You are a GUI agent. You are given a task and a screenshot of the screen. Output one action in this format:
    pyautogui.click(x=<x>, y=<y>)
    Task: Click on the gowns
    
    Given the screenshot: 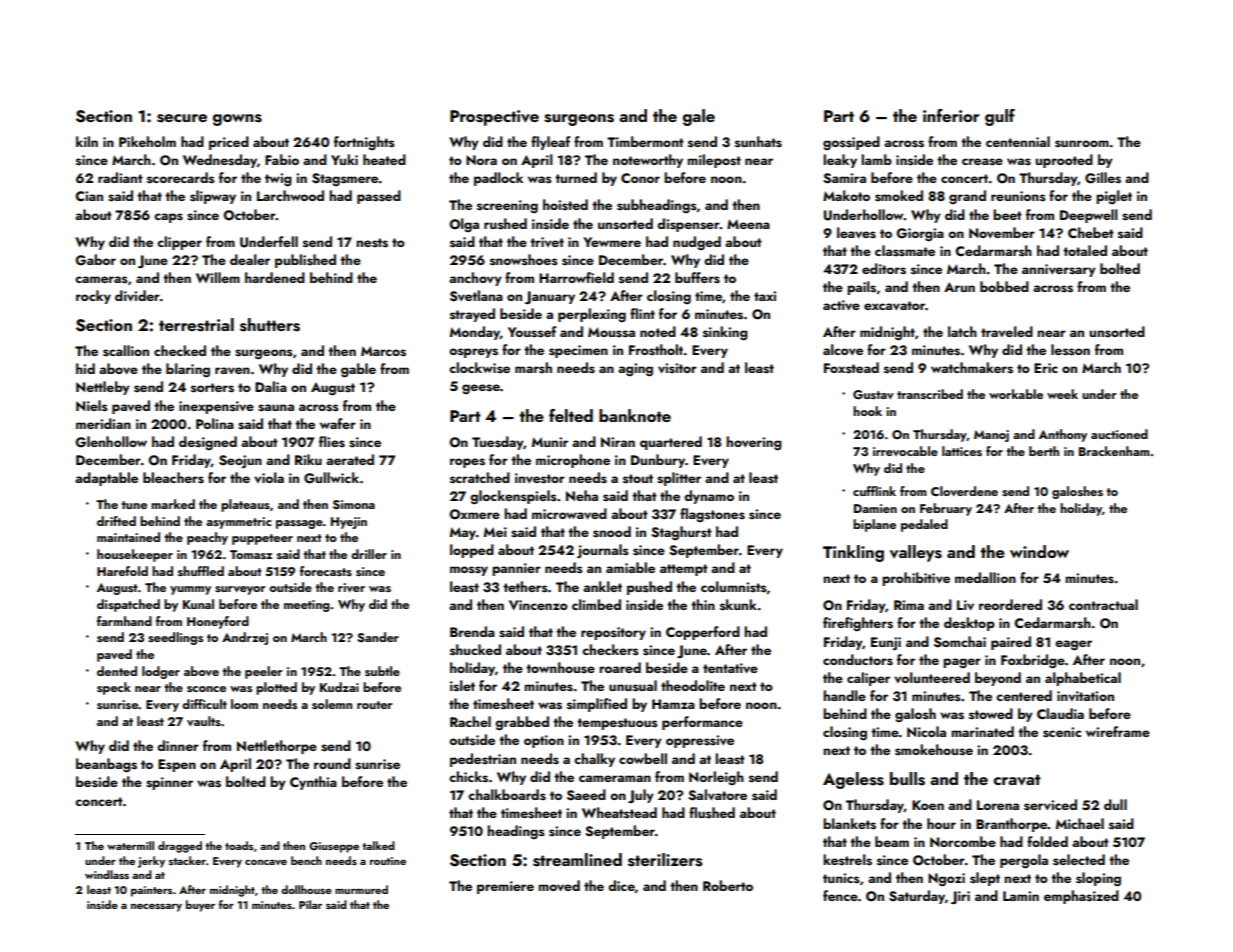 What is the action you would take?
    pyautogui.click(x=237, y=120)
